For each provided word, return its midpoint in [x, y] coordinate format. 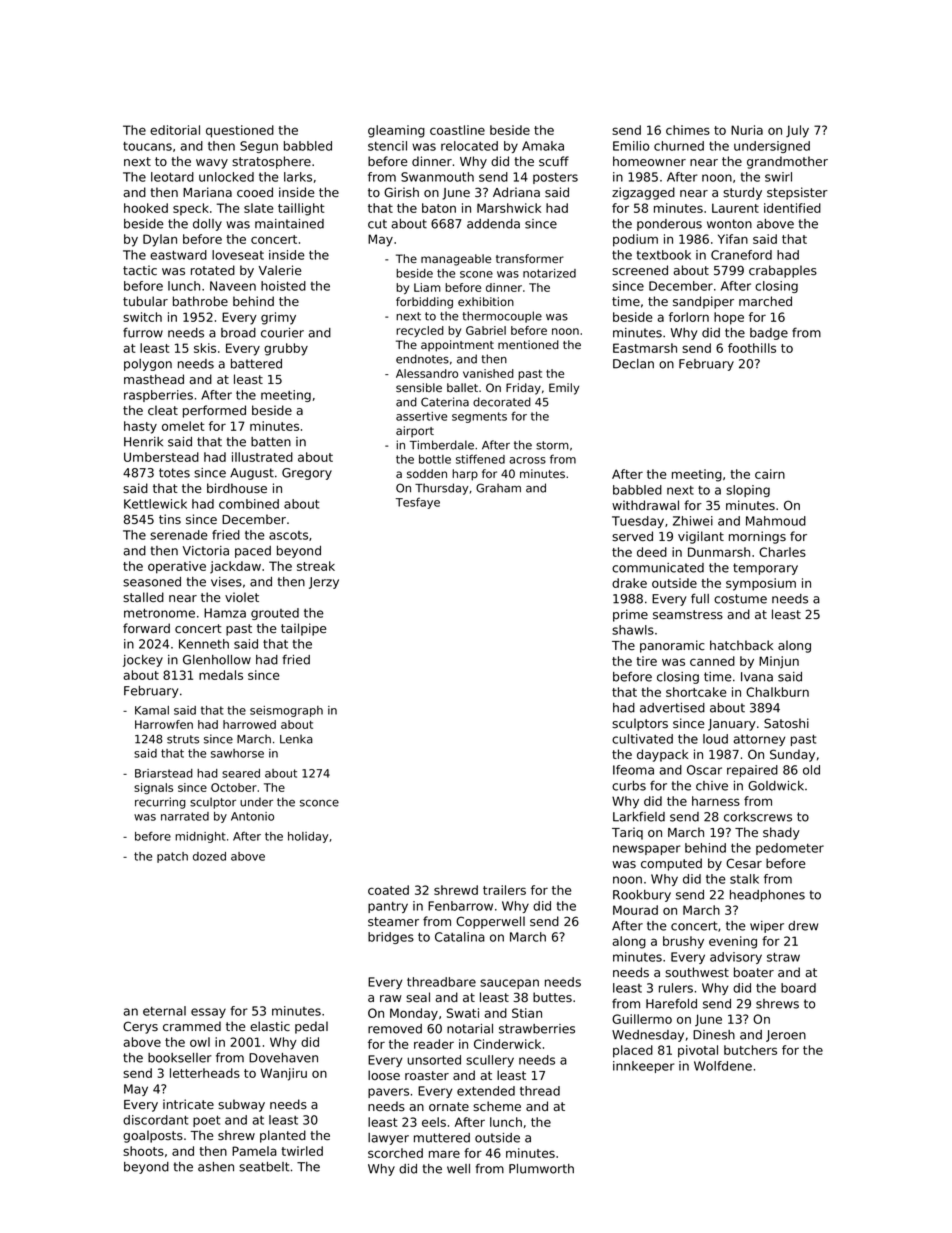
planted [283, 1136]
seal [418, 997]
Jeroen [786, 1036]
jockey [143, 661]
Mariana [207, 192]
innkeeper [644, 1067]
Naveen [233, 286]
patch [172, 857]
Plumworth [541, 1169]
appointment [457, 346]
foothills [752, 348]
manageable [456, 260]
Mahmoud [776, 521]
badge [769, 334]
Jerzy [324, 583]
